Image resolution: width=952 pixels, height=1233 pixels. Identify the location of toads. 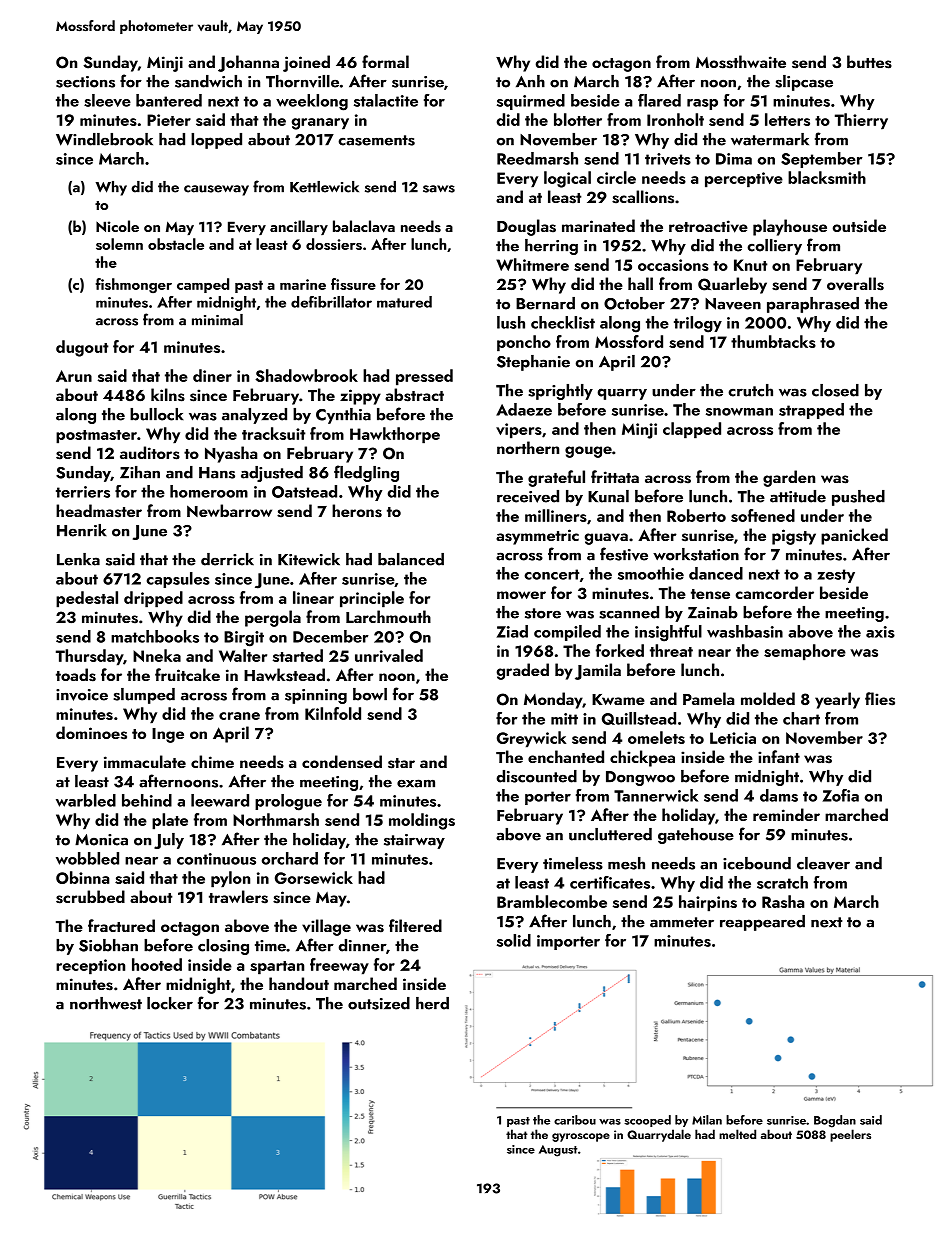
(76, 675).
